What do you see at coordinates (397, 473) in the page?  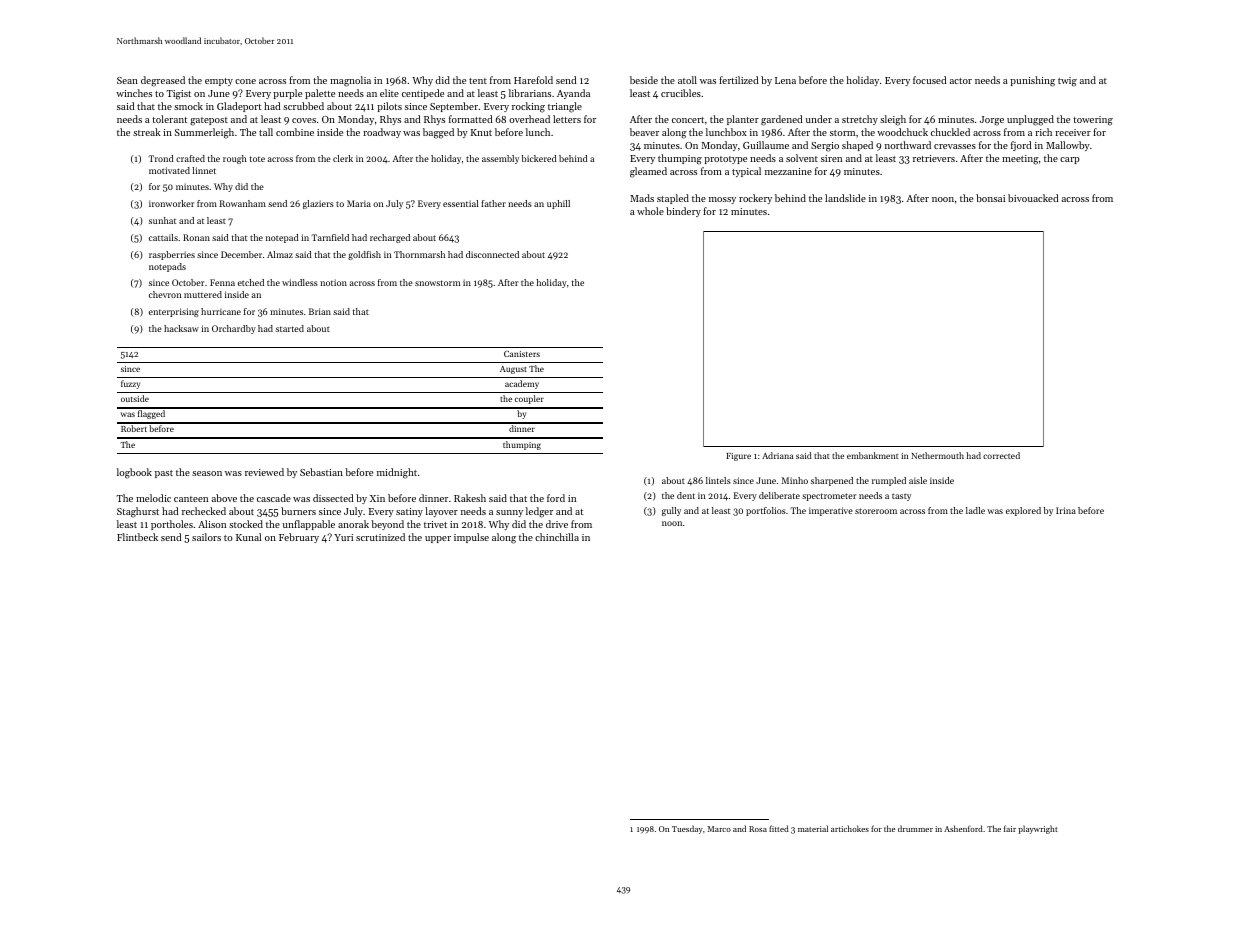 I see `midnight` at bounding box center [397, 473].
